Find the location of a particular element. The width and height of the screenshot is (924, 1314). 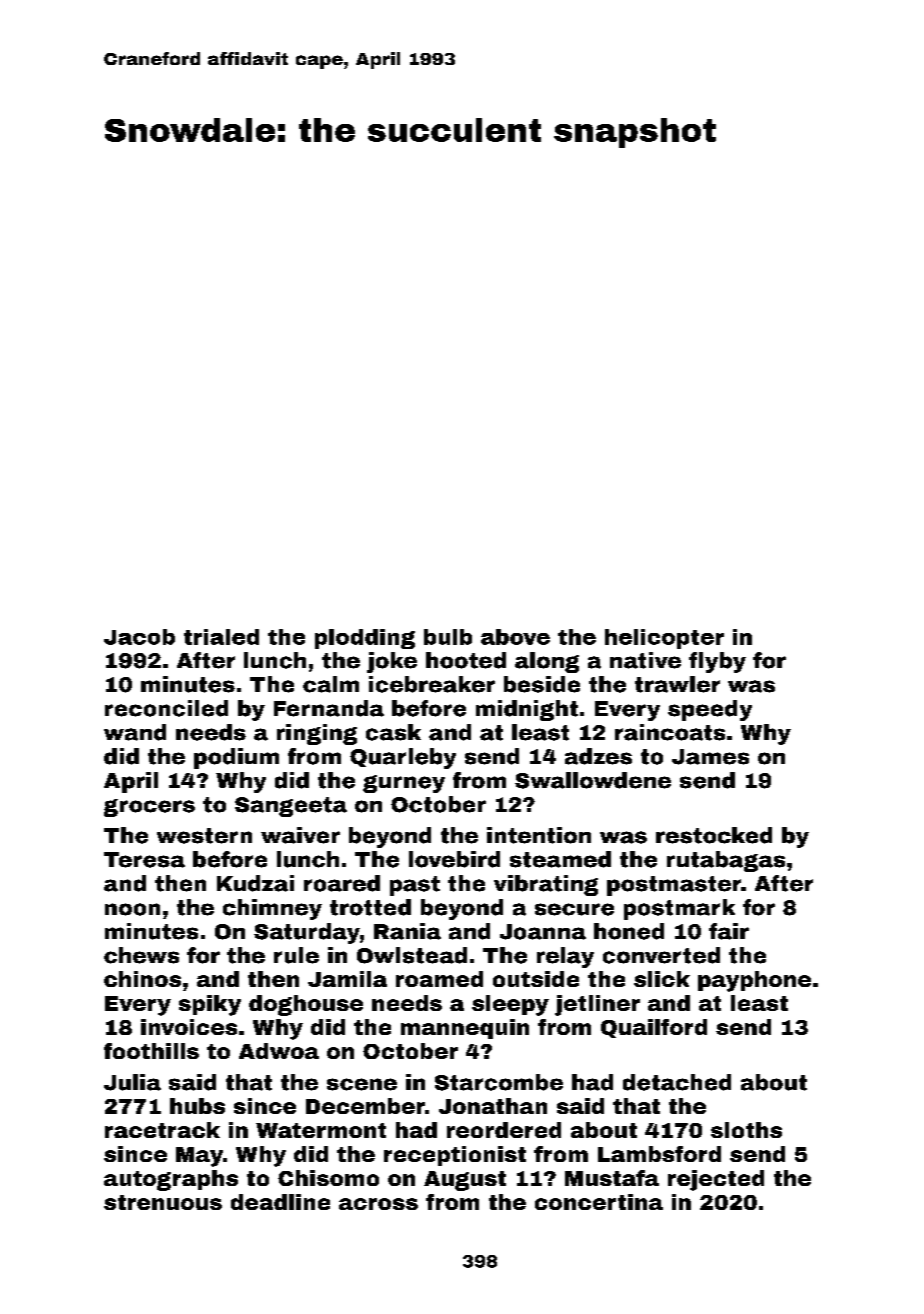

concertina is located at coordinates (599, 1202).
